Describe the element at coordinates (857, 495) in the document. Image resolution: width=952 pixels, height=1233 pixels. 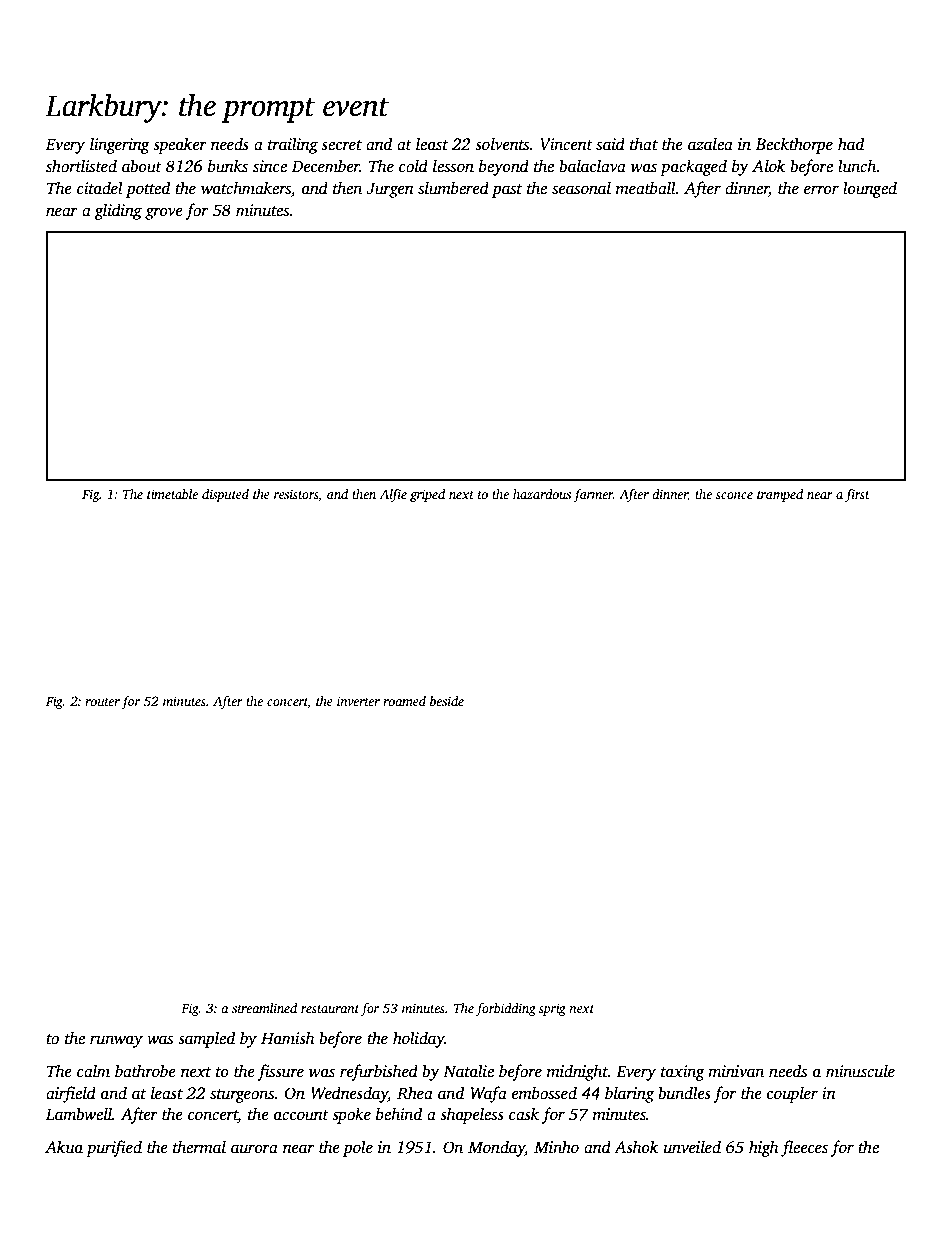
I see `first` at that location.
